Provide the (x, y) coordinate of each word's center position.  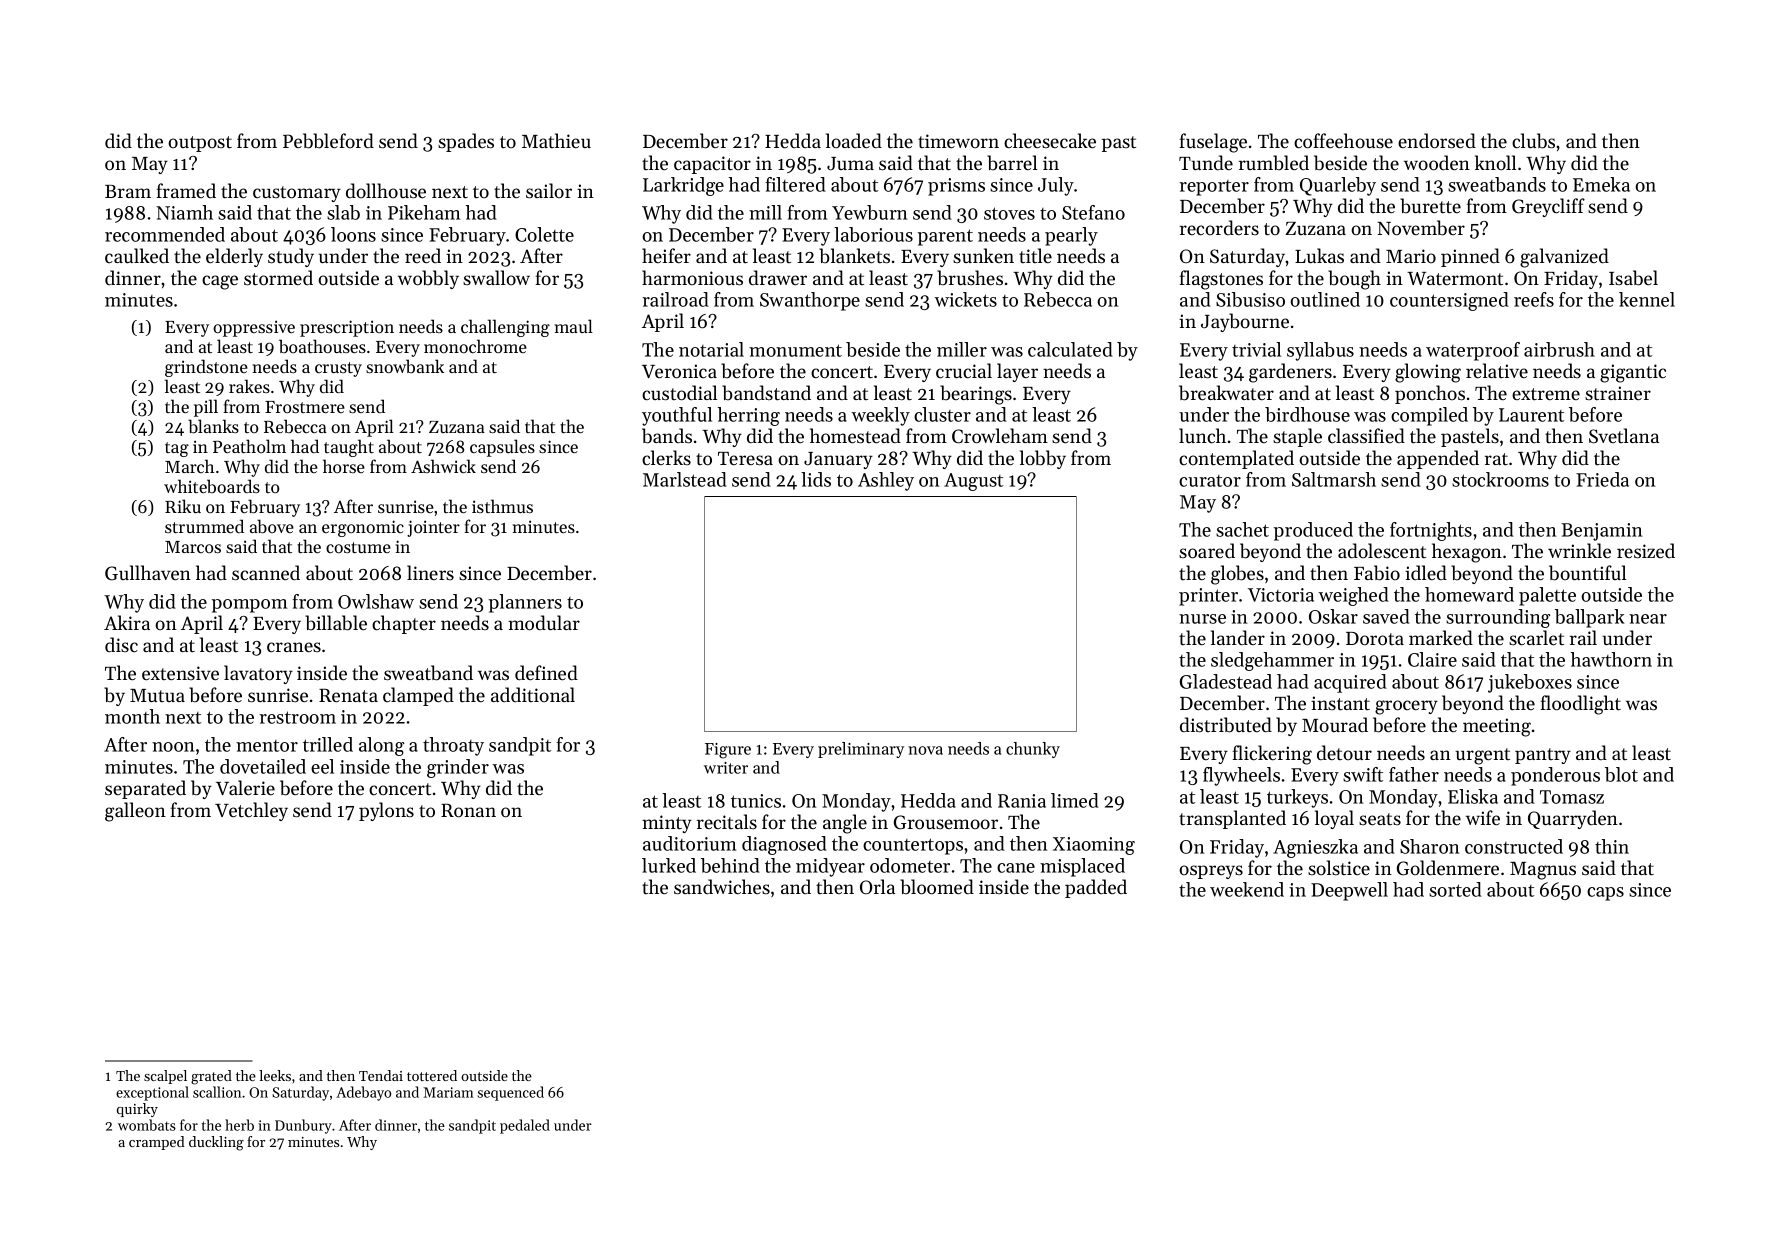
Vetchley (251, 811)
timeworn (958, 141)
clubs (1533, 141)
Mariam (448, 1092)
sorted (1455, 889)
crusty (338, 369)
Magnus (1543, 871)
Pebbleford (328, 141)
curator (1210, 481)
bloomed (937, 887)
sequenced (511, 1093)
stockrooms (1500, 479)
